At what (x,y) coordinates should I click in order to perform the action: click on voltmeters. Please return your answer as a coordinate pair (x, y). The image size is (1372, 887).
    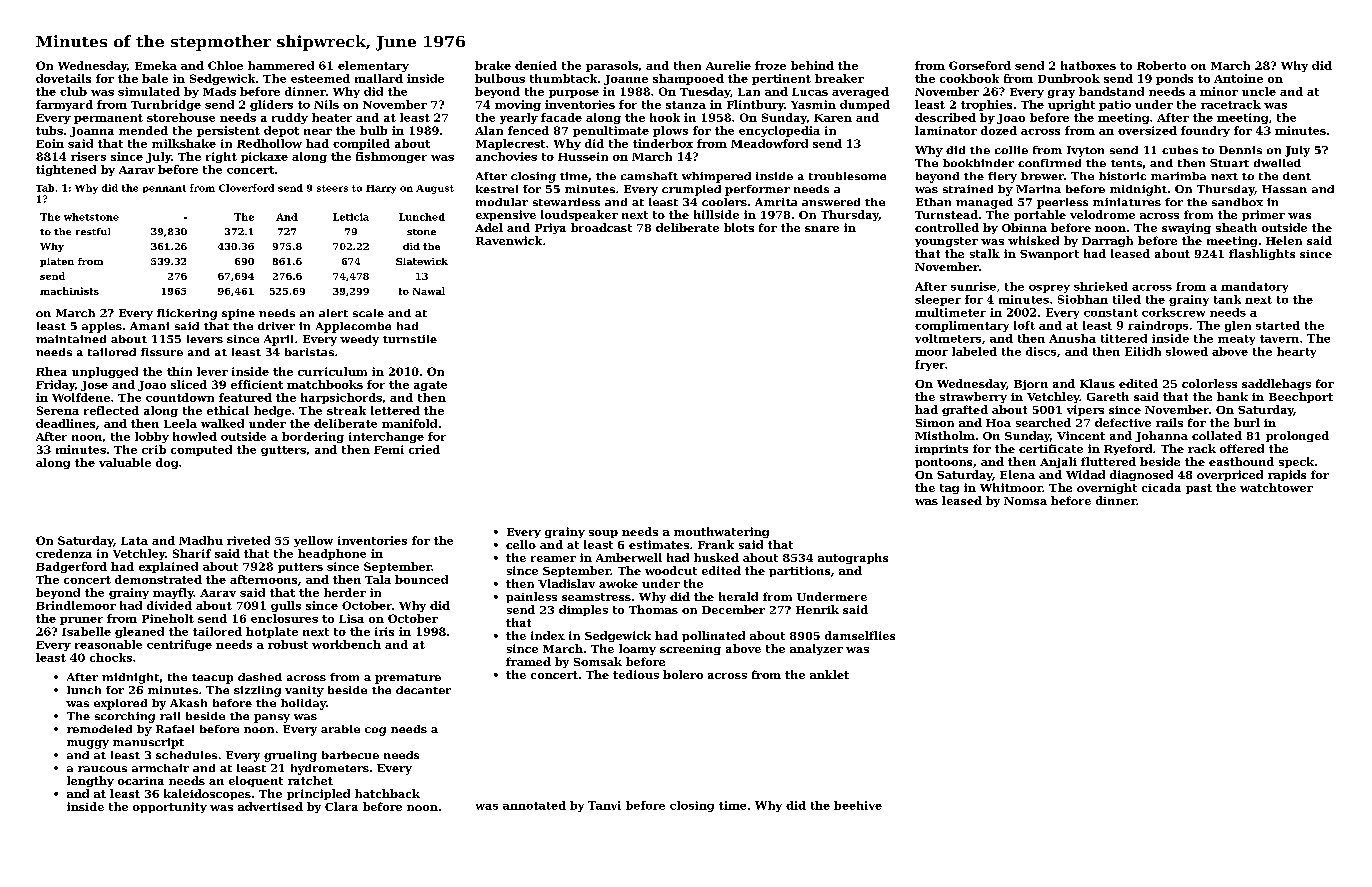
    Looking at the image, I should click on (948, 338).
